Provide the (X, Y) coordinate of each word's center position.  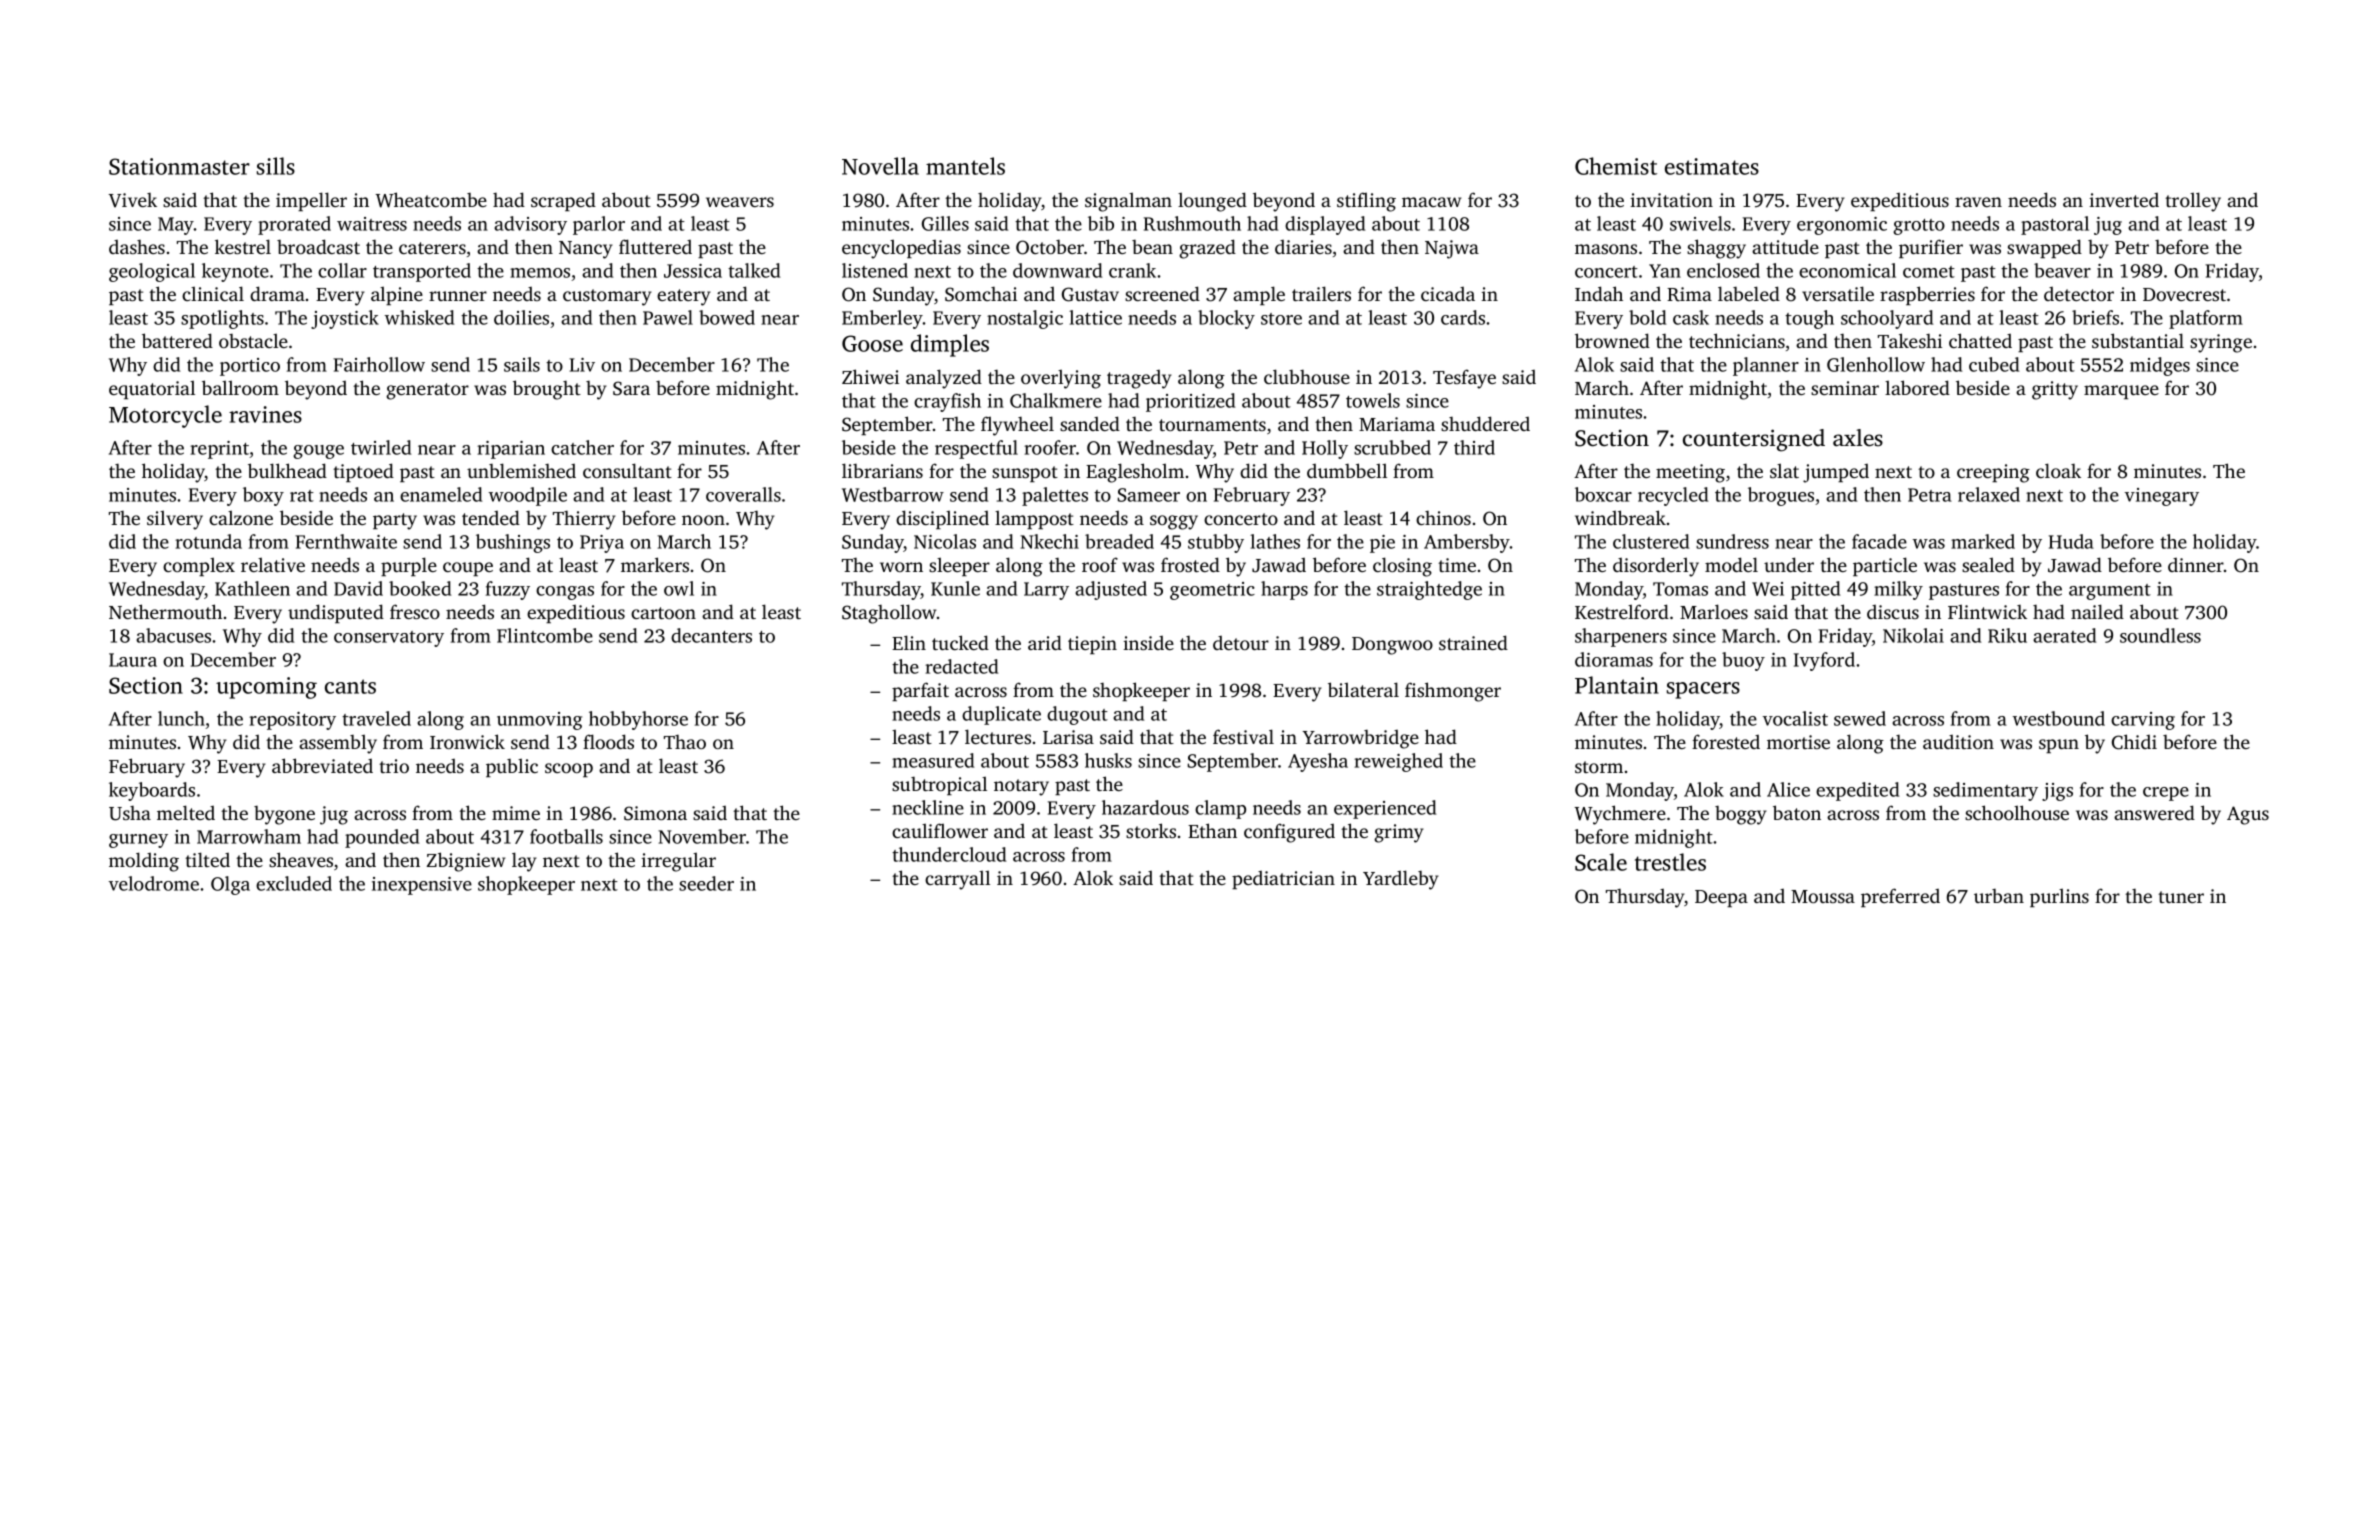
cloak (2058, 470)
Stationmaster (179, 166)
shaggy (1716, 249)
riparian (511, 450)
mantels (965, 166)
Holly (1325, 449)
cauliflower (940, 830)
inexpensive (422, 886)
